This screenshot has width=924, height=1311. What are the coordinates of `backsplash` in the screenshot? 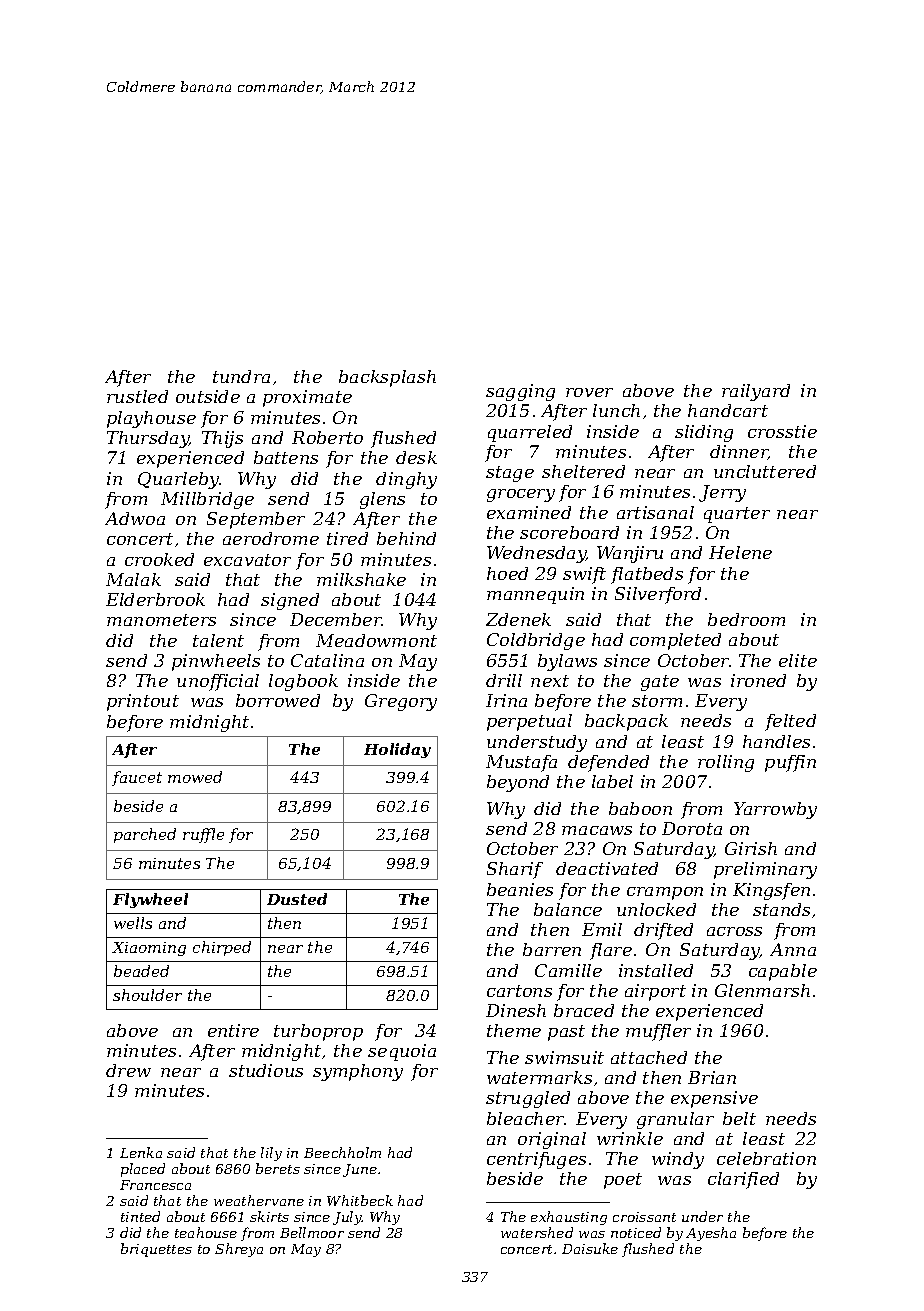 It's located at (387, 378).
